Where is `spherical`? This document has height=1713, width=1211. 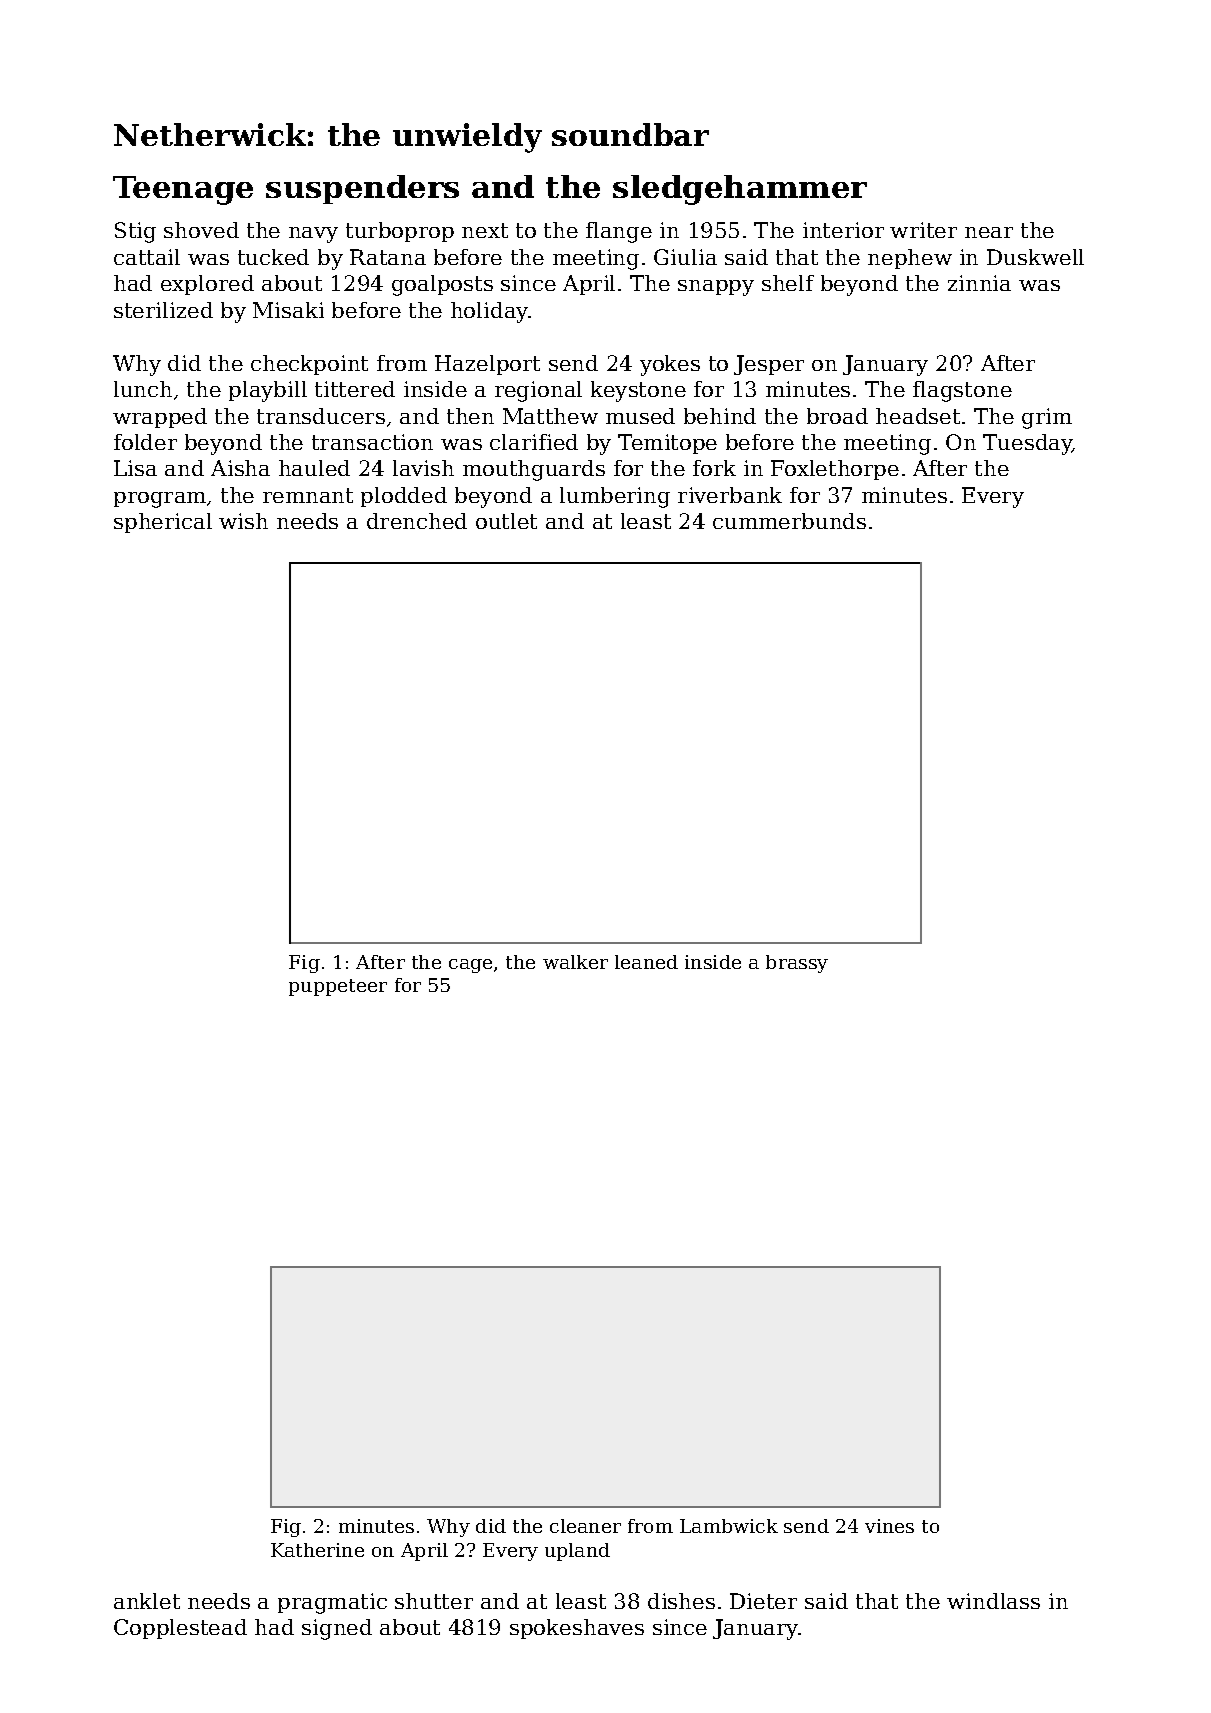
spherical is located at coordinates (163, 523).
